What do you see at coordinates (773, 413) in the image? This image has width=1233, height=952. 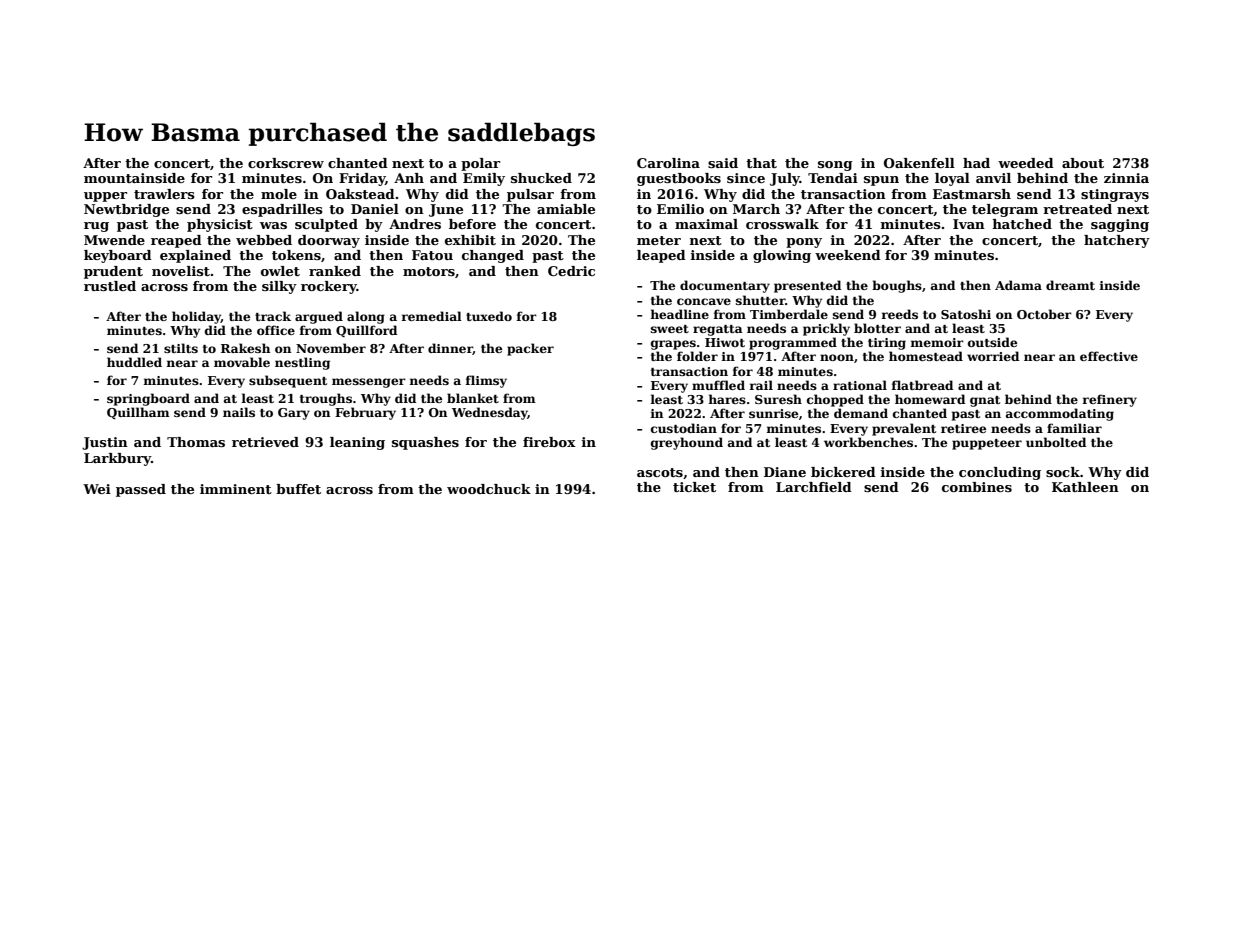 I see `sunrise` at bounding box center [773, 413].
